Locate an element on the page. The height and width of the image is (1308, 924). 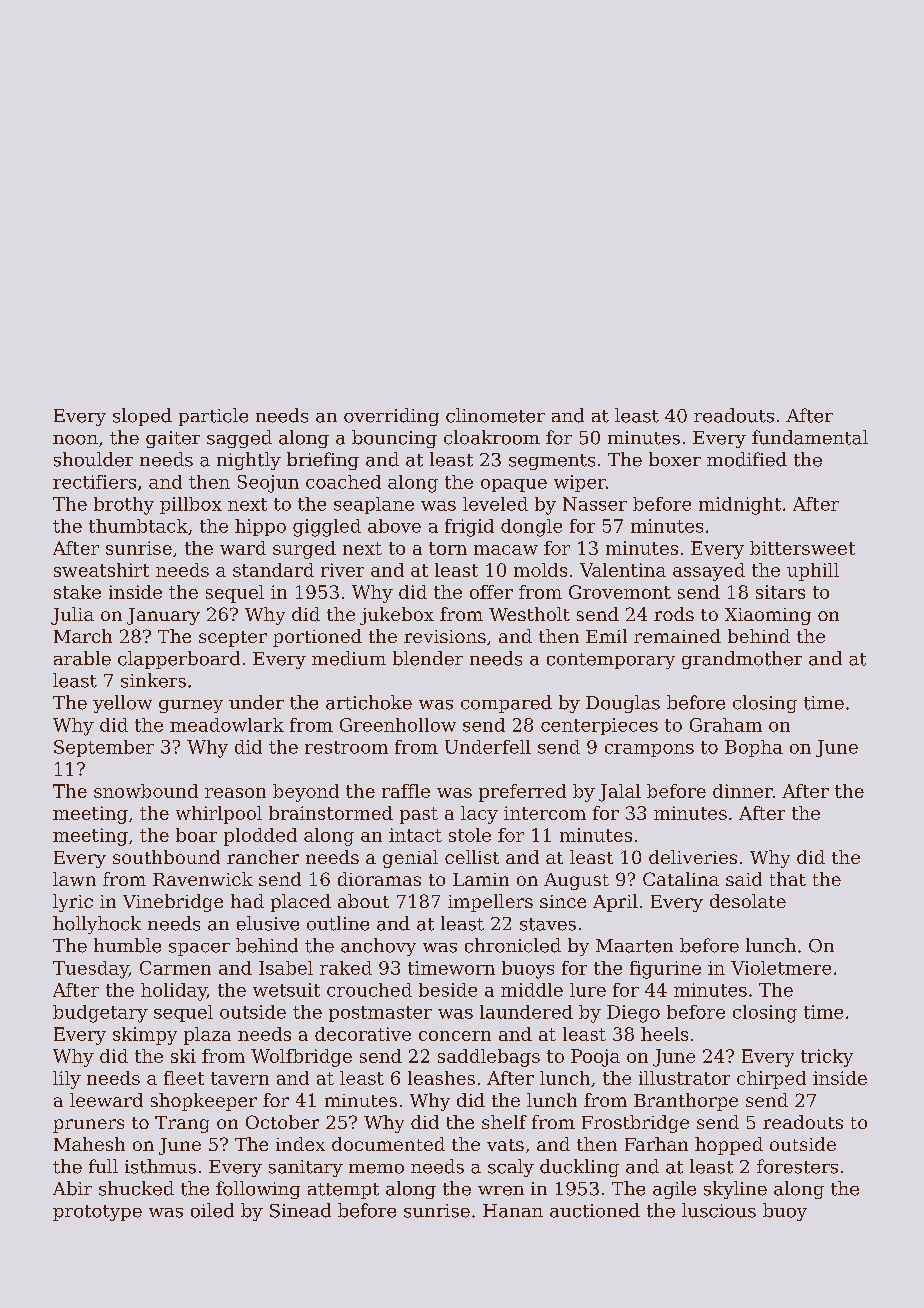
oiled is located at coordinates (212, 1210).
